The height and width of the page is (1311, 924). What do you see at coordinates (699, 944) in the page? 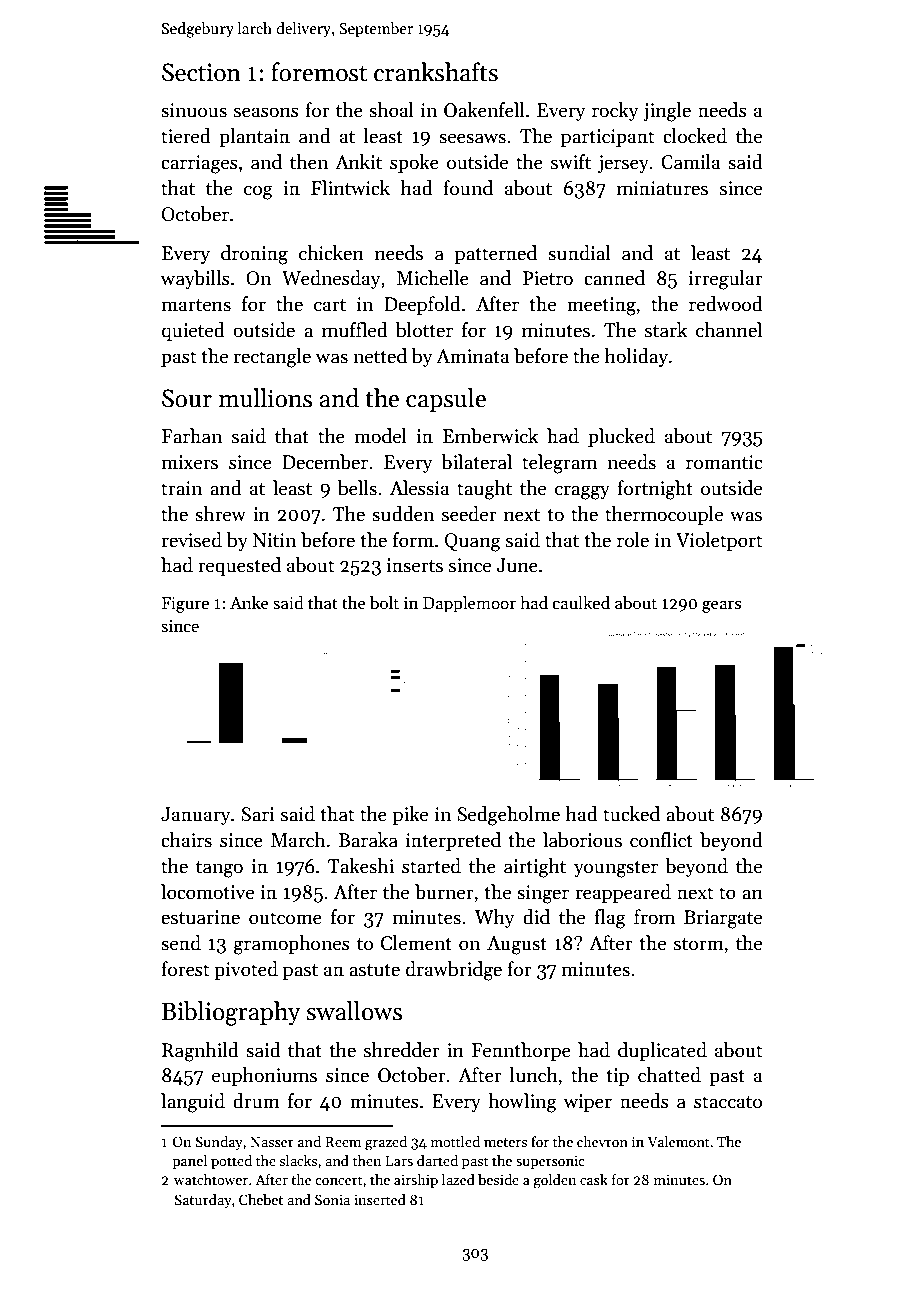
I see `storm` at bounding box center [699, 944].
